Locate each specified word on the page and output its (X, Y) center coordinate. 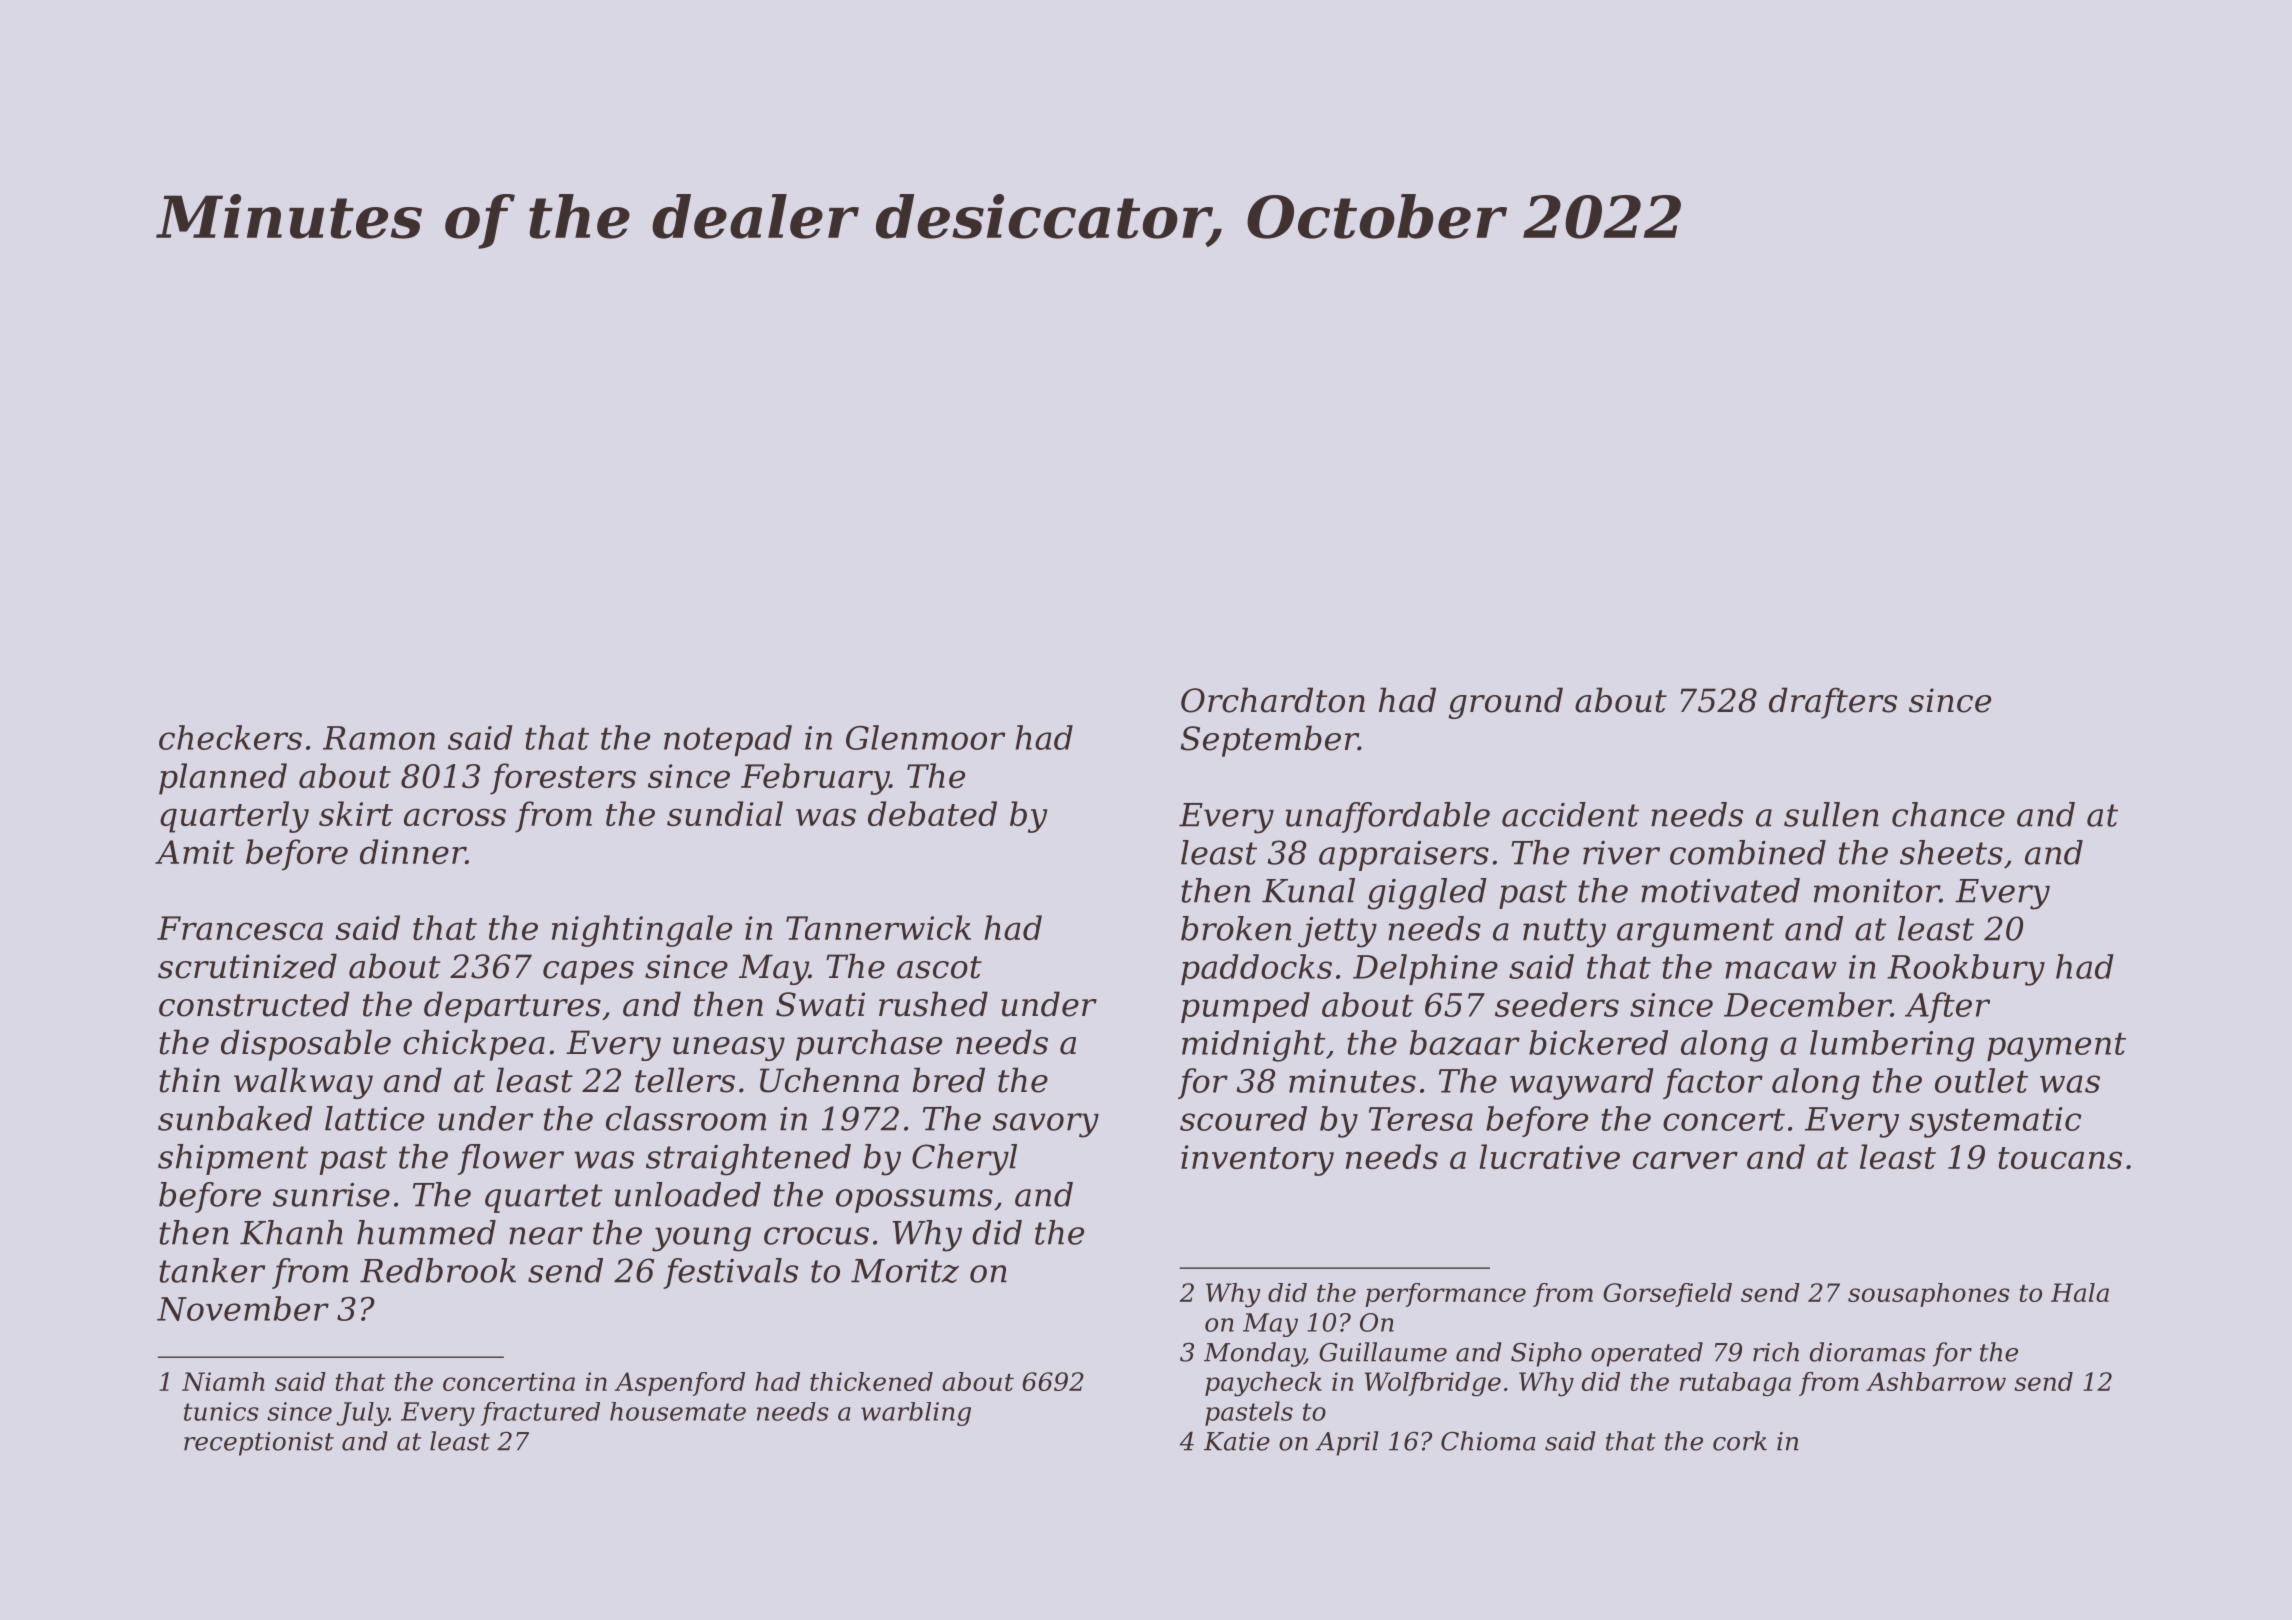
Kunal (1308, 890)
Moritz (905, 1271)
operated (1647, 1354)
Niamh (223, 1381)
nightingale (642, 931)
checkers (230, 737)
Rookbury (1966, 970)
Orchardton (1273, 700)
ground (1505, 703)
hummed (426, 1232)
